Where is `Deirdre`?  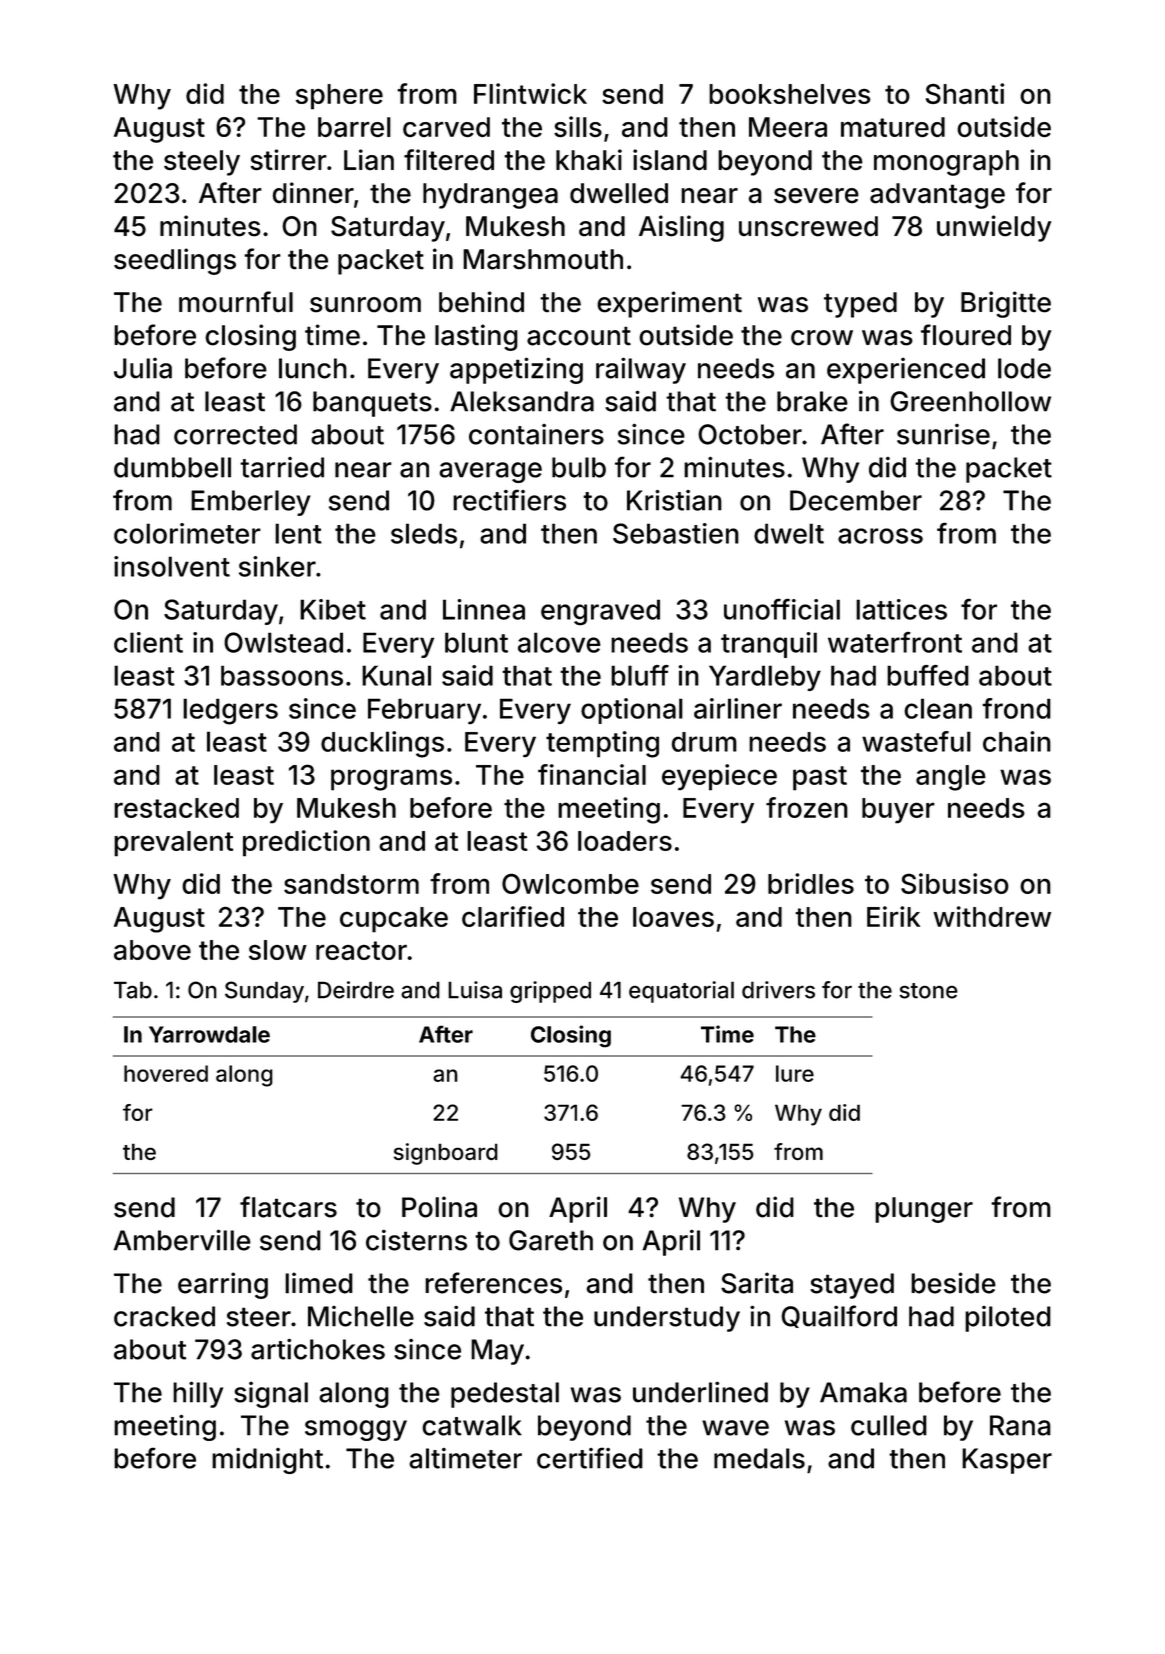 Deirdre is located at coordinates (356, 990).
